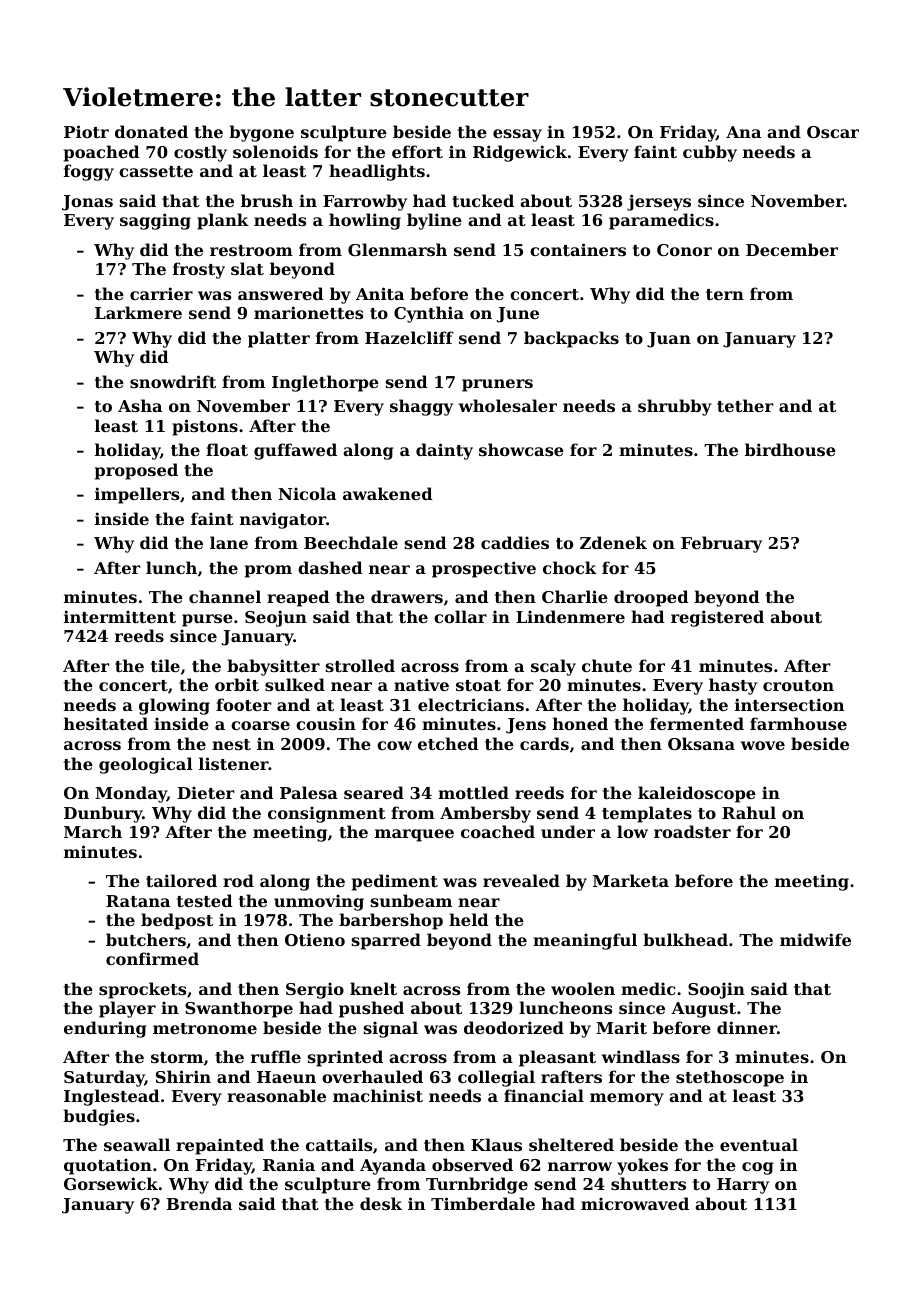  What do you see at coordinates (325, 383) in the screenshot?
I see `Inglethorpe` at bounding box center [325, 383].
